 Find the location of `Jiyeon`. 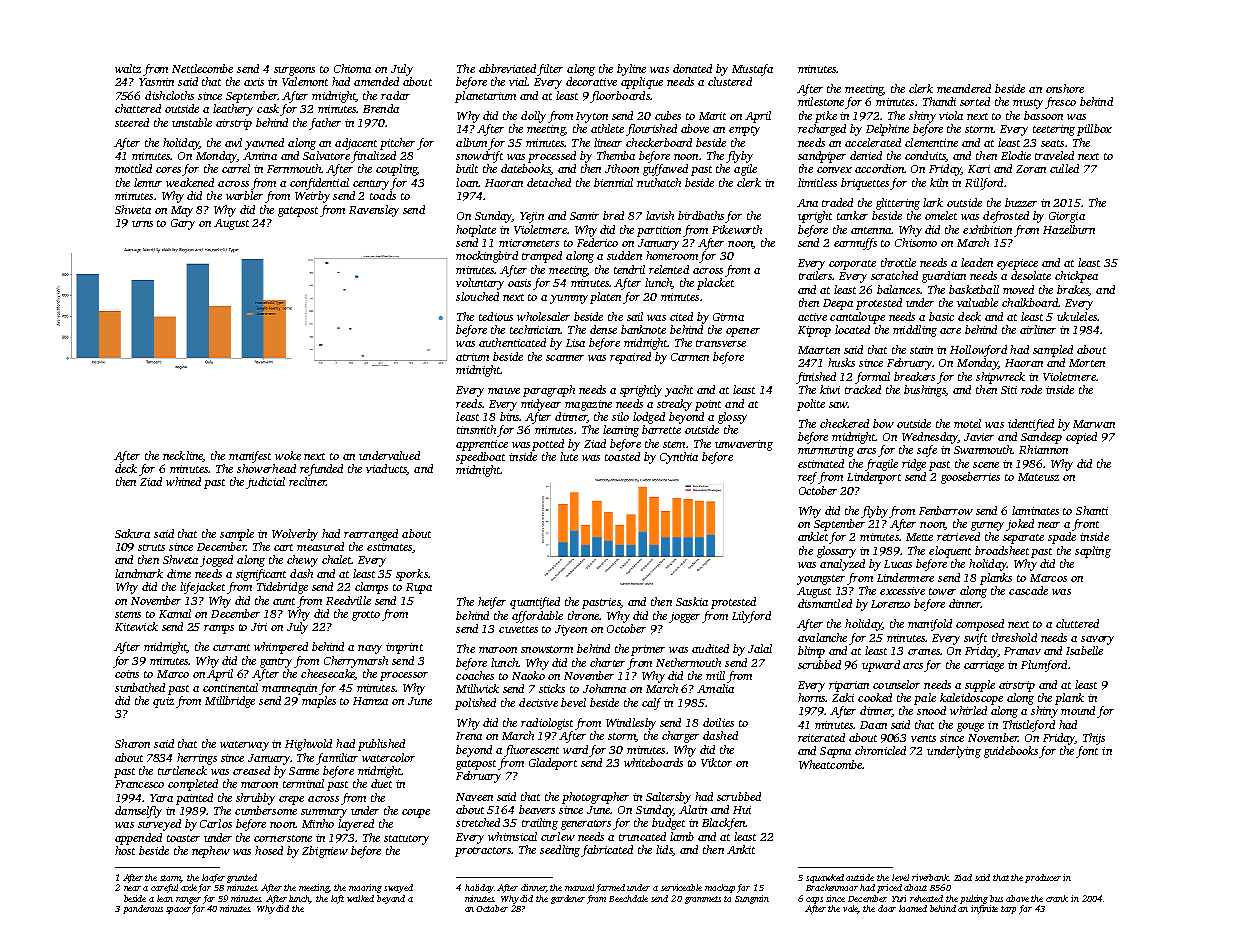

Jiyeon is located at coordinates (571, 630).
